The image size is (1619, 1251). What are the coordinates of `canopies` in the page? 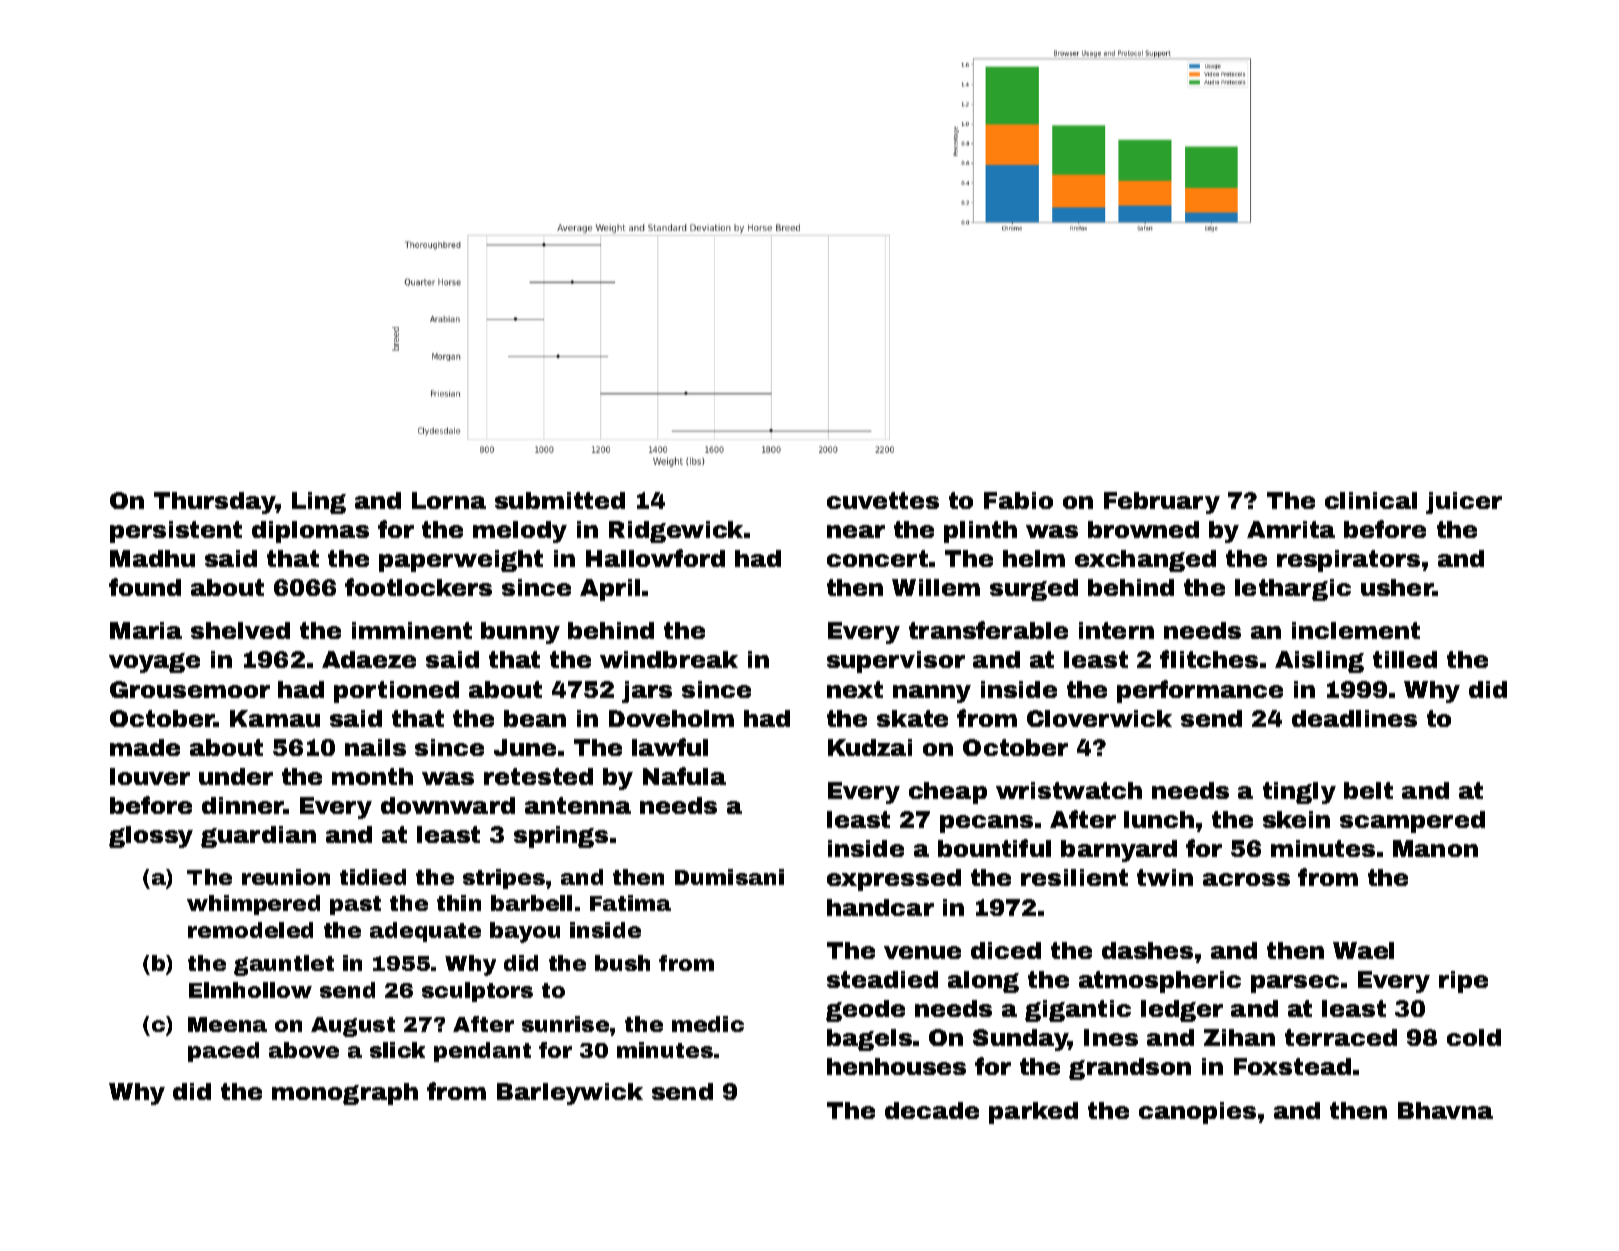 It's located at (1197, 1113).
